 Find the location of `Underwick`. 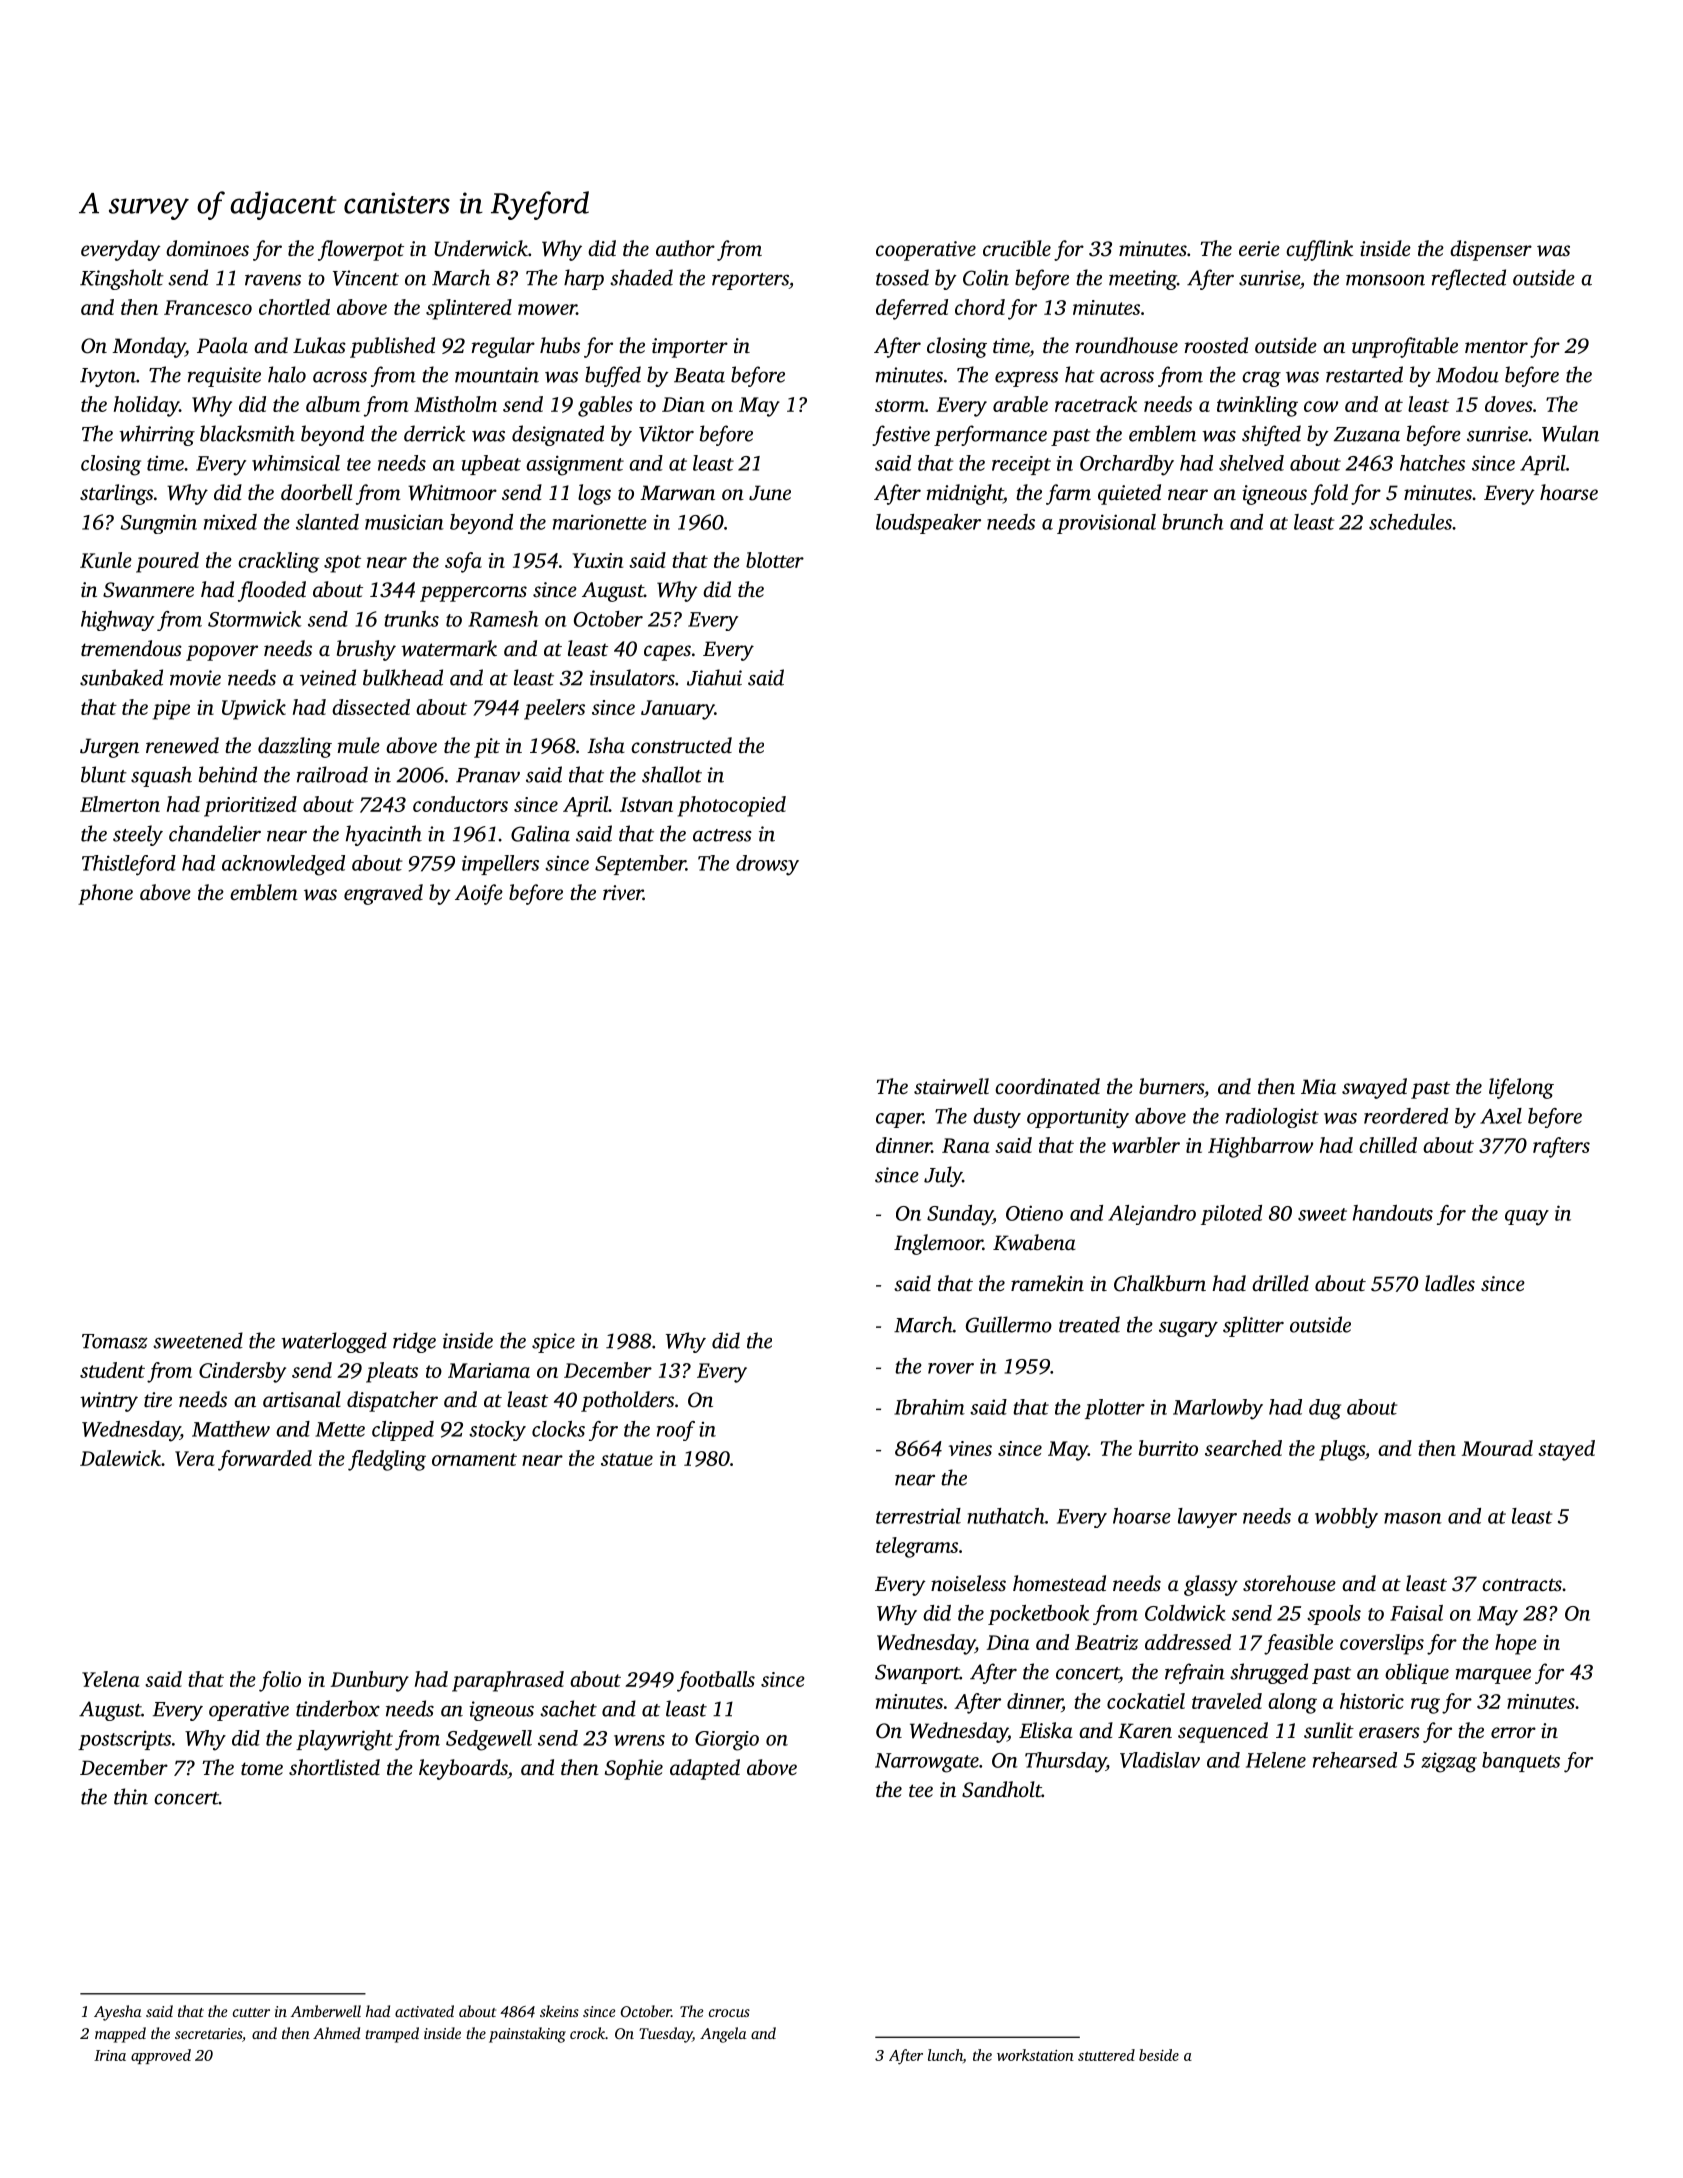

Underwick is located at coordinates (481, 248).
